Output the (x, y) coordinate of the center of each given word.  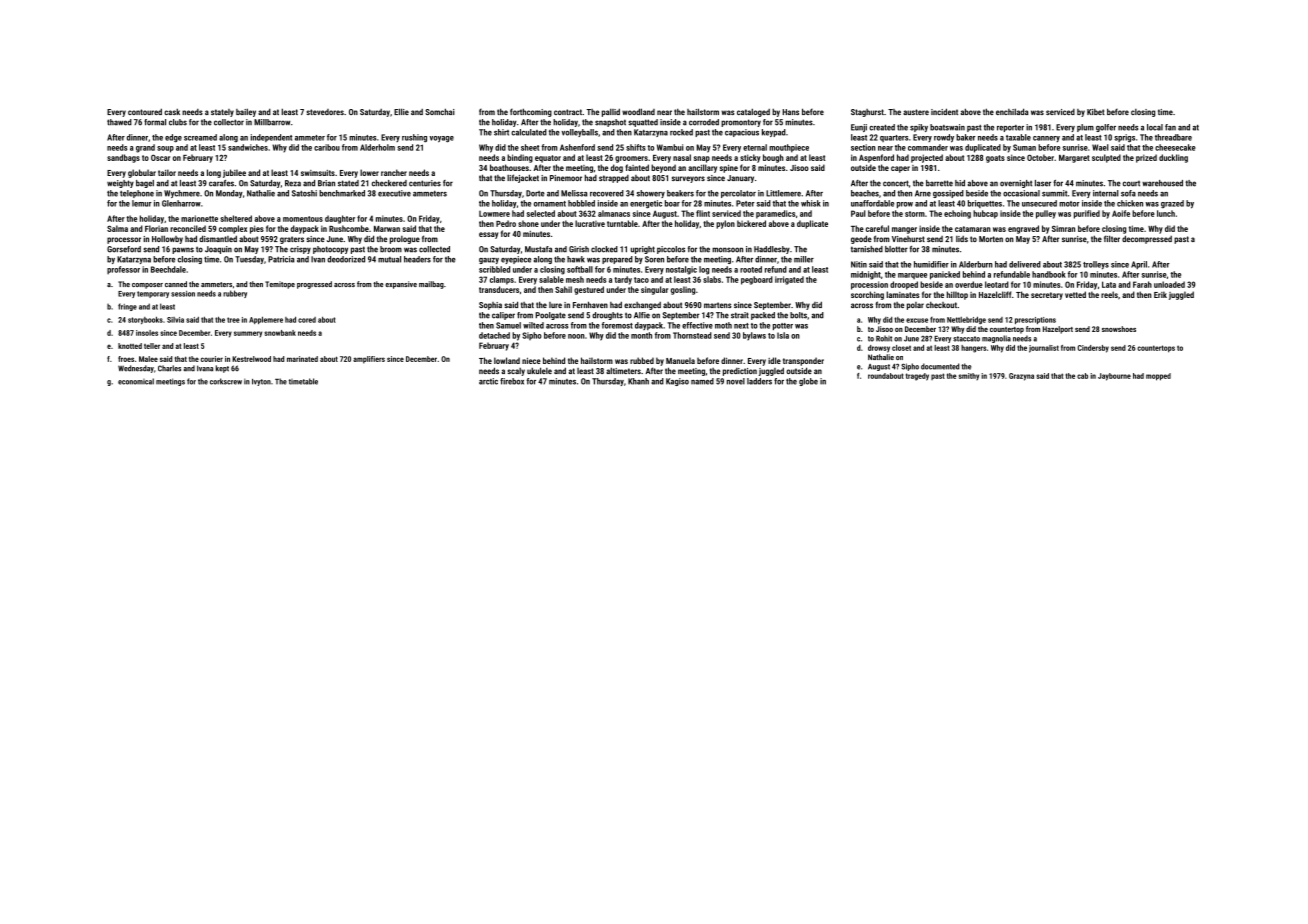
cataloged (753, 112)
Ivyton (261, 382)
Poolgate (550, 316)
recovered (607, 193)
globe (808, 382)
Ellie (401, 111)
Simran (1063, 228)
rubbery (235, 294)
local (1155, 127)
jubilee (234, 173)
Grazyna (1021, 377)
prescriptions (1035, 320)
